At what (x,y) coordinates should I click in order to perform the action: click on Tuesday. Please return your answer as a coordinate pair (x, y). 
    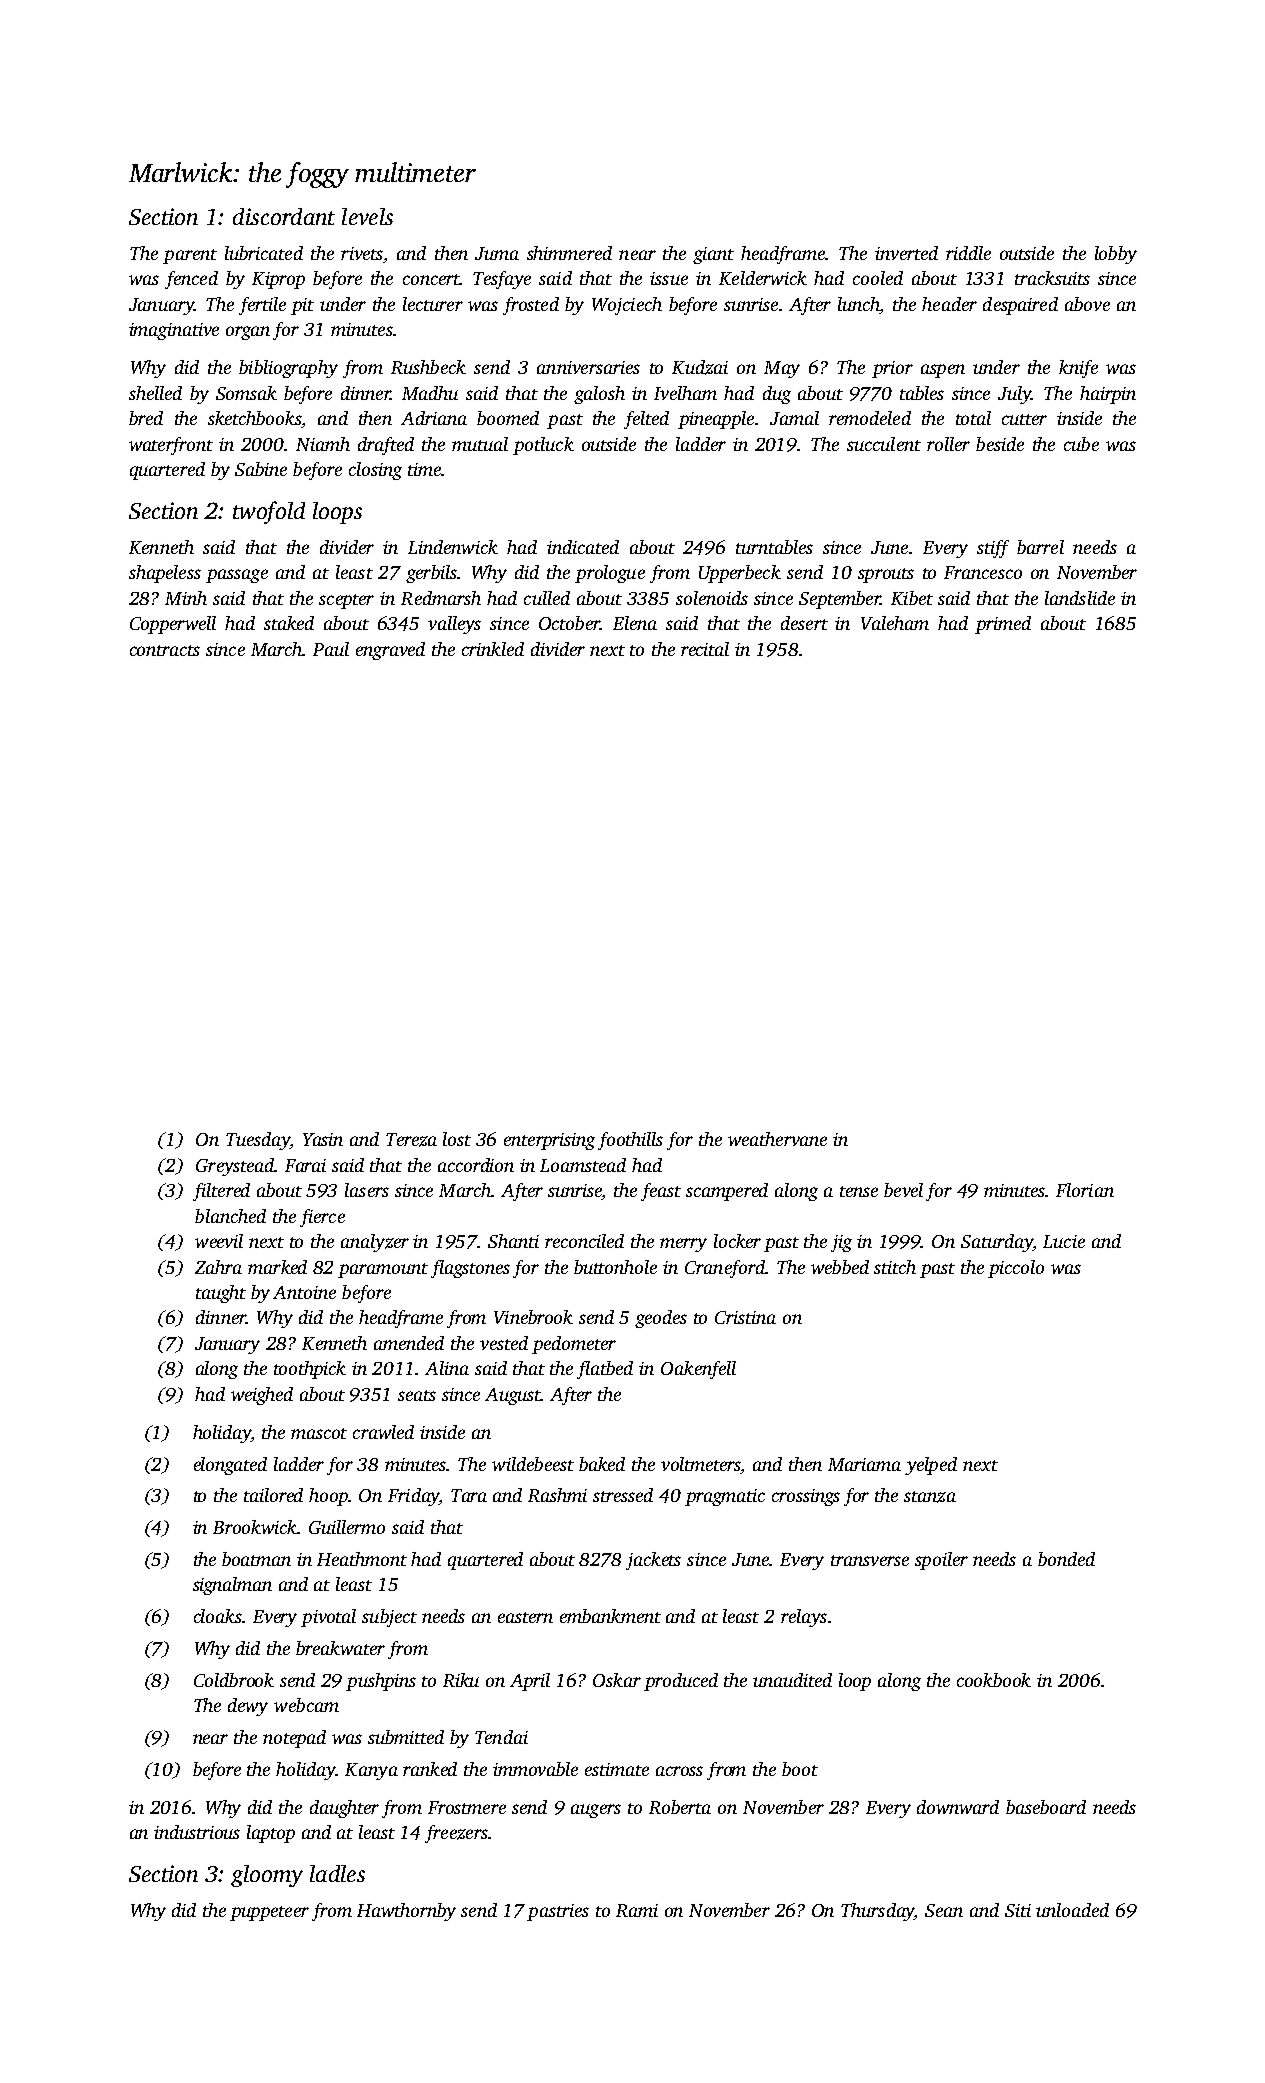
    Looking at the image, I should click on (258, 1141).
